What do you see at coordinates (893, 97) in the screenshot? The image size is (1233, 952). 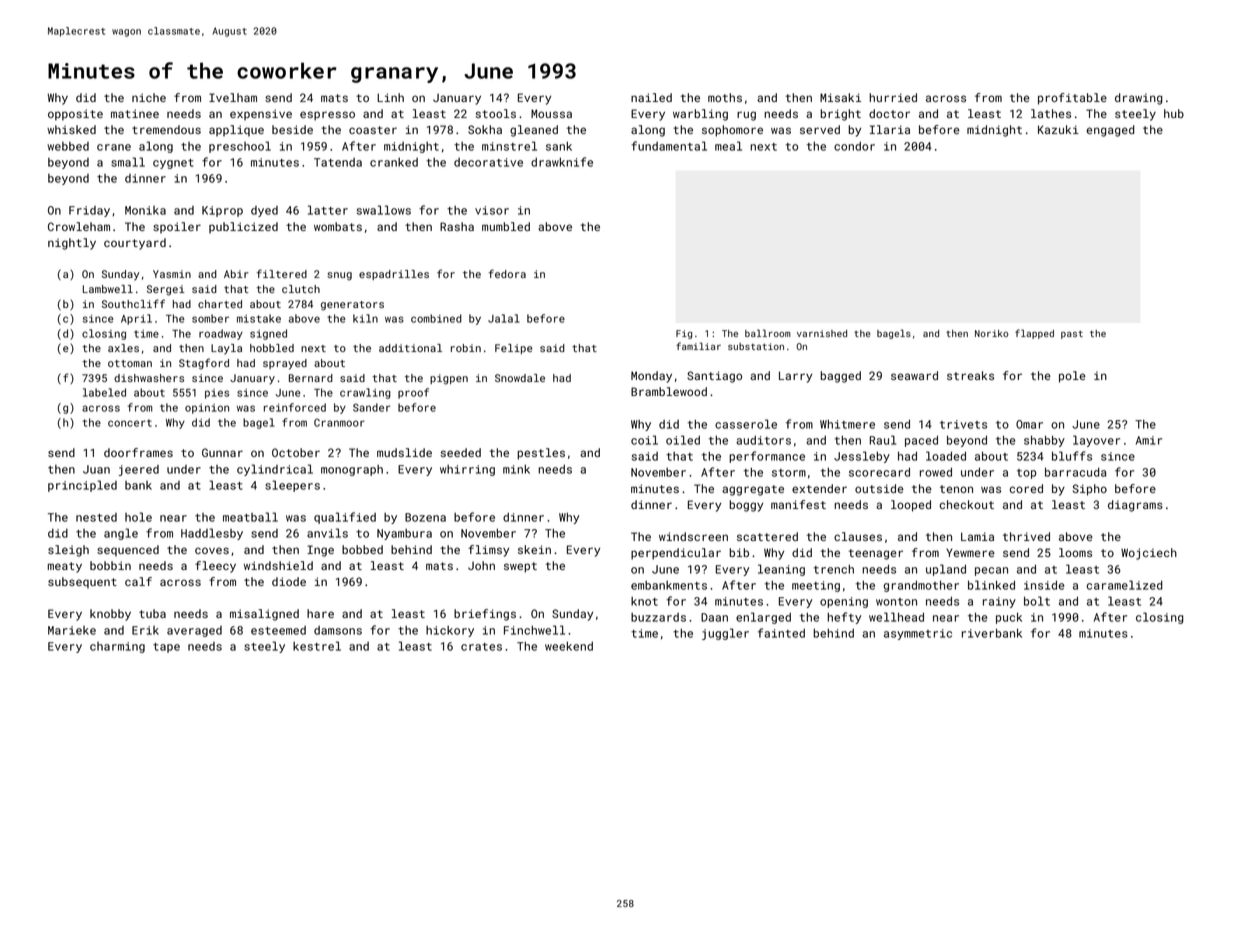 I see `hurried` at bounding box center [893, 97].
